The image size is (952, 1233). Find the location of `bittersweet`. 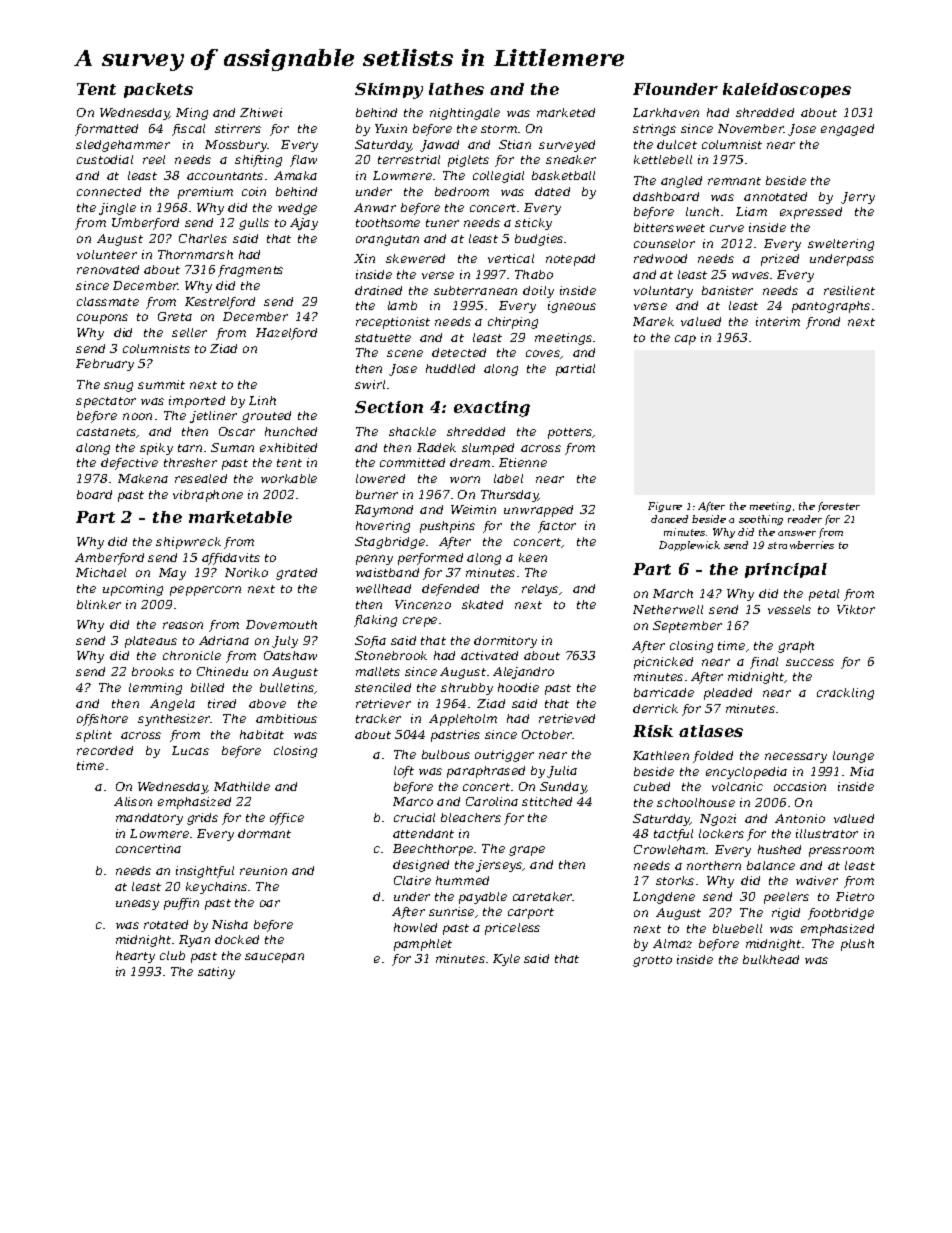

bittersweet is located at coordinates (669, 227).
